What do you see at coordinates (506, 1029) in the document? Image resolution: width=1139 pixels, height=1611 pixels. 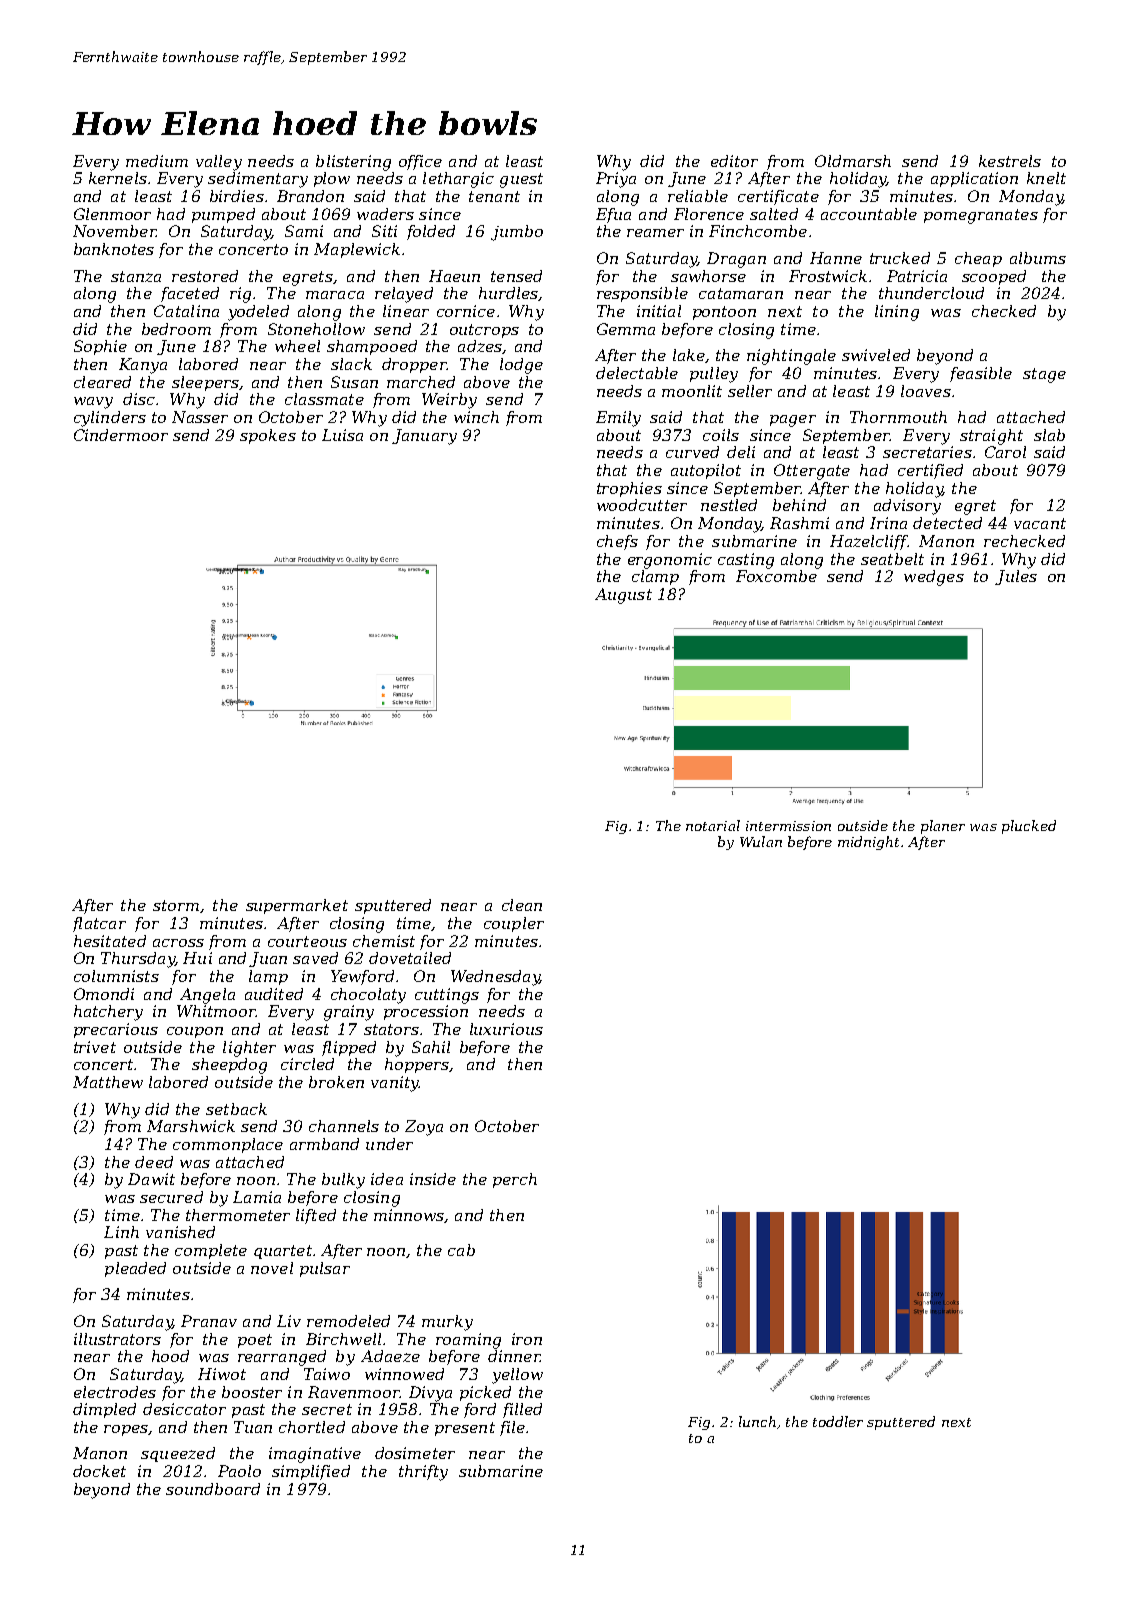 I see `luxurious` at bounding box center [506, 1029].
